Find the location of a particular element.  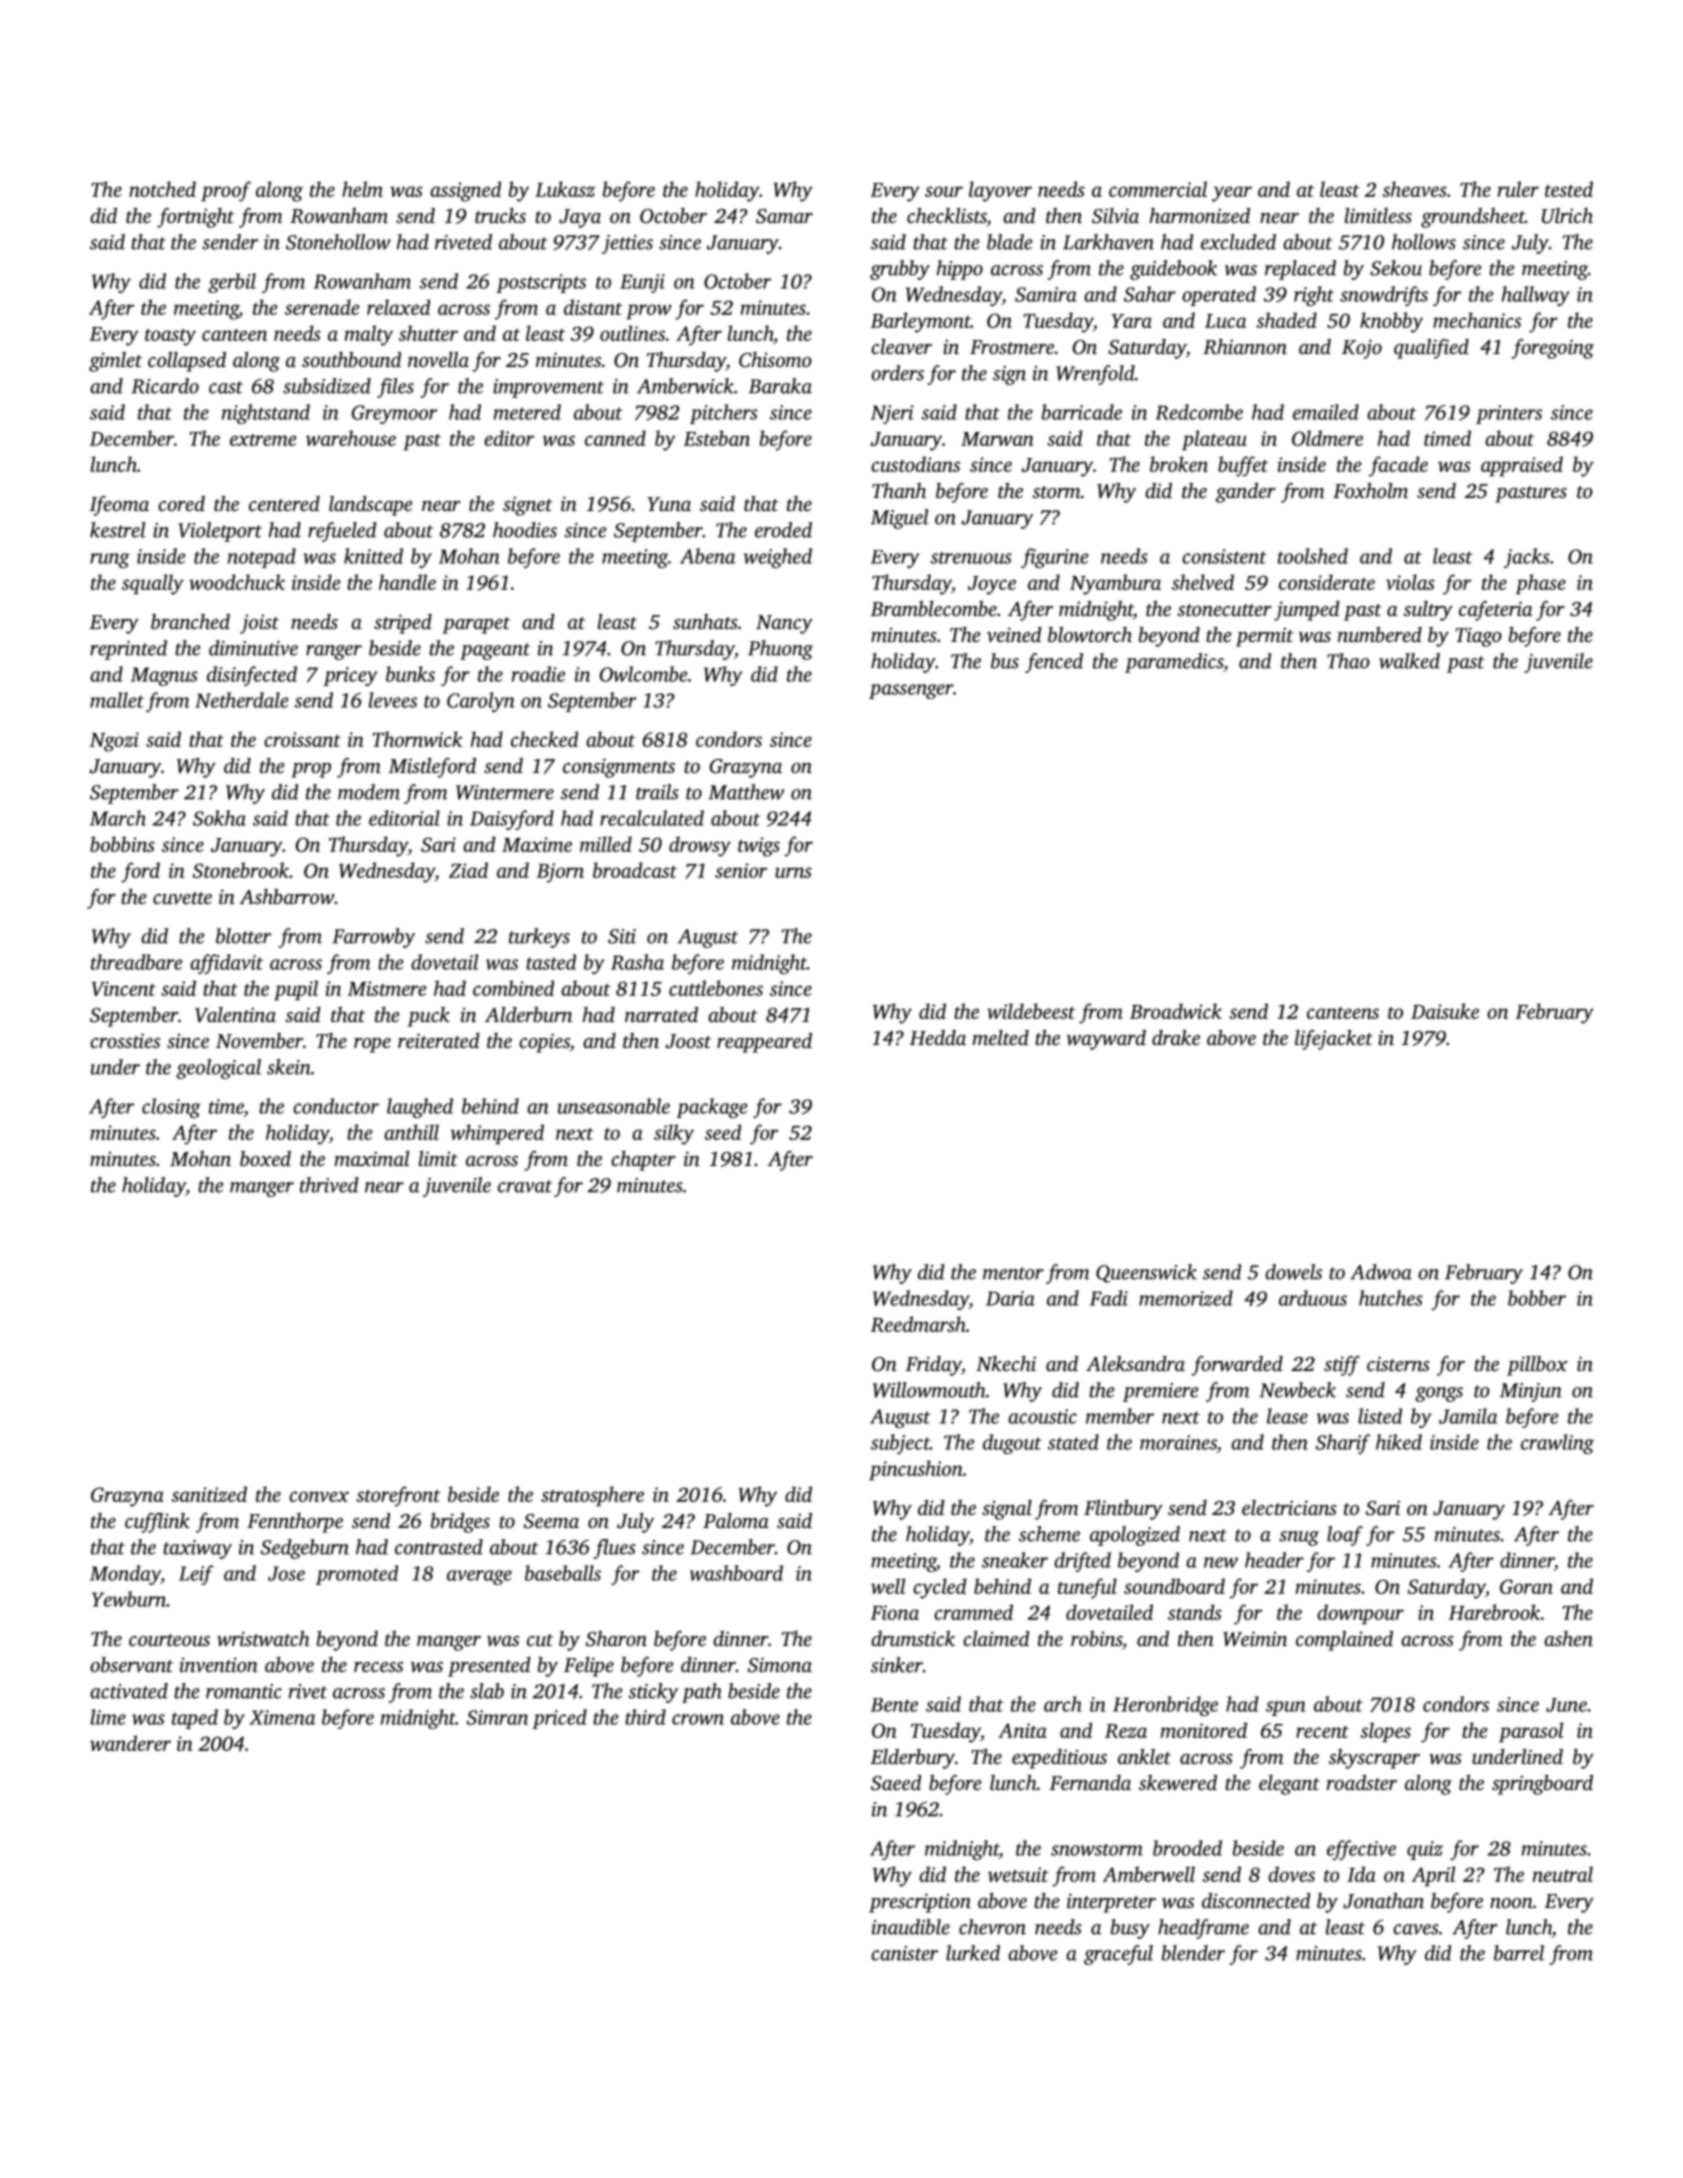

expeditious is located at coordinates (1059, 1759).
